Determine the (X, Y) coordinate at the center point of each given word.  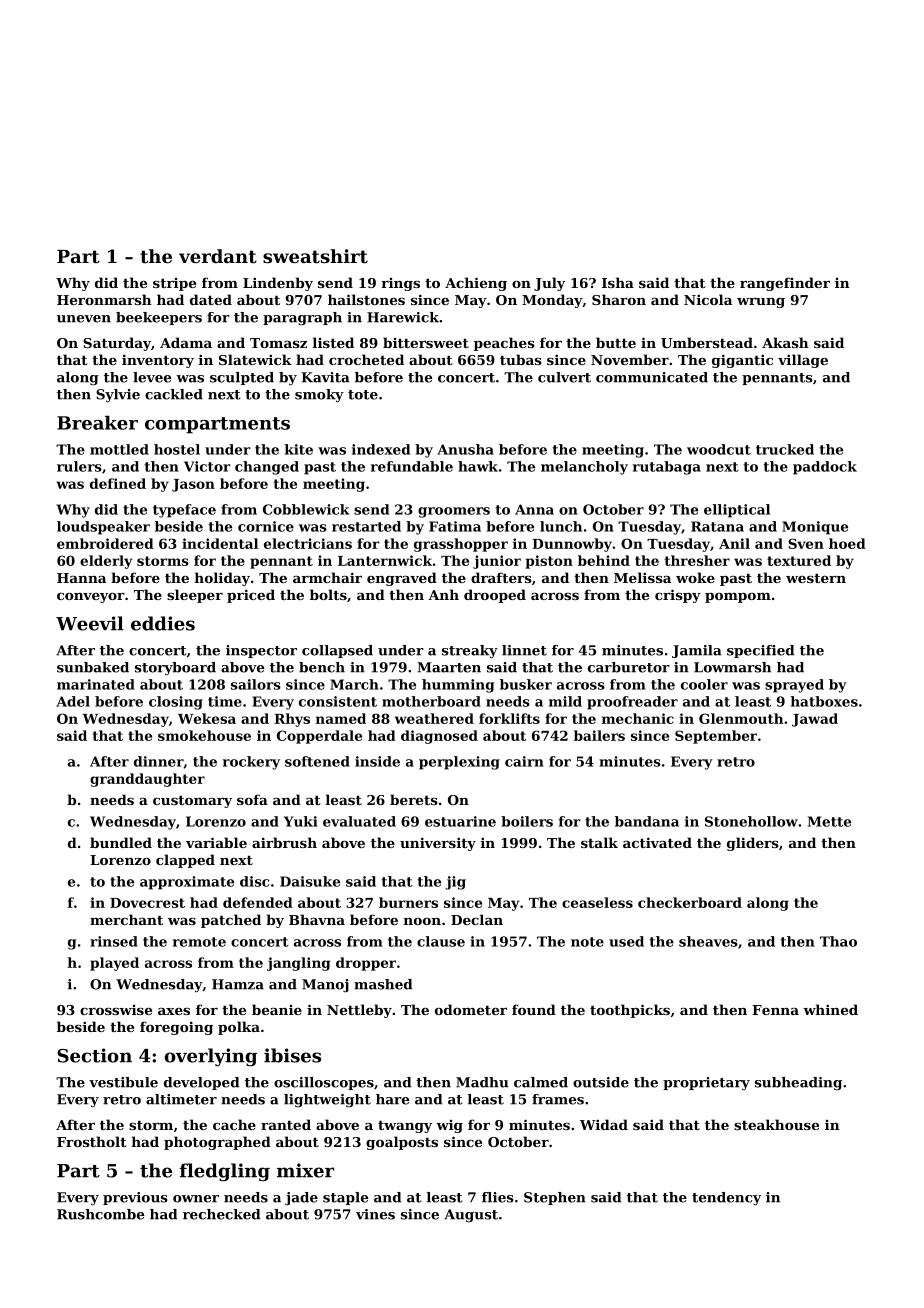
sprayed (794, 686)
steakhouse (776, 1124)
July (549, 284)
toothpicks (630, 1011)
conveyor (91, 598)
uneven (84, 319)
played (114, 964)
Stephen (555, 1198)
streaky (470, 652)
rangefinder (785, 284)
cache (234, 1124)
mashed (383, 984)
